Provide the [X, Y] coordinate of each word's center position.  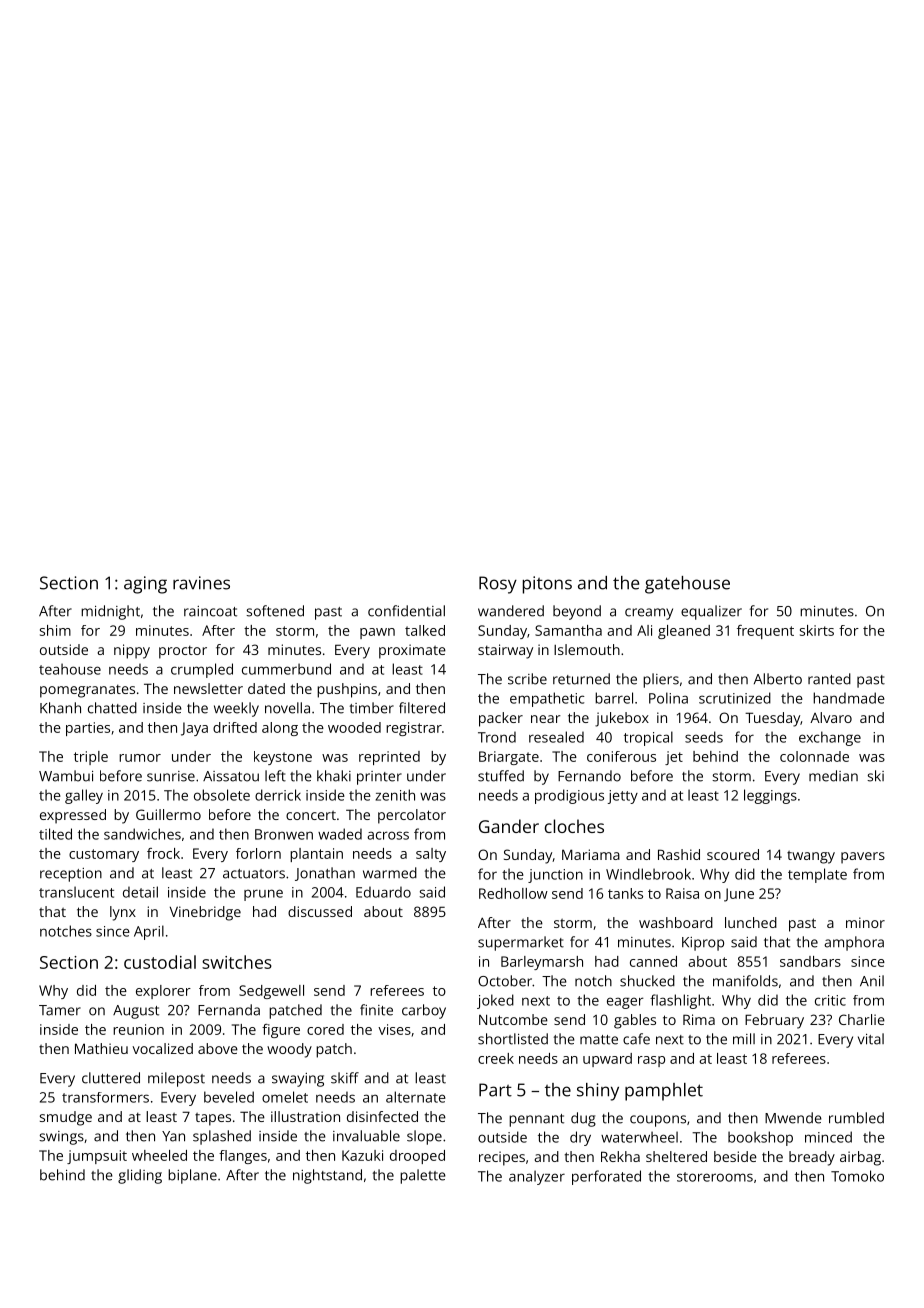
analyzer [537, 1177]
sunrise [171, 776]
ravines [201, 583]
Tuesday [772, 719]
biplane [192, 1176]
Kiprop [703, 944]
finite [376, 1010]
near [546, 719]
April [149, 932]
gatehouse [687, 585]
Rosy [498, 585]
